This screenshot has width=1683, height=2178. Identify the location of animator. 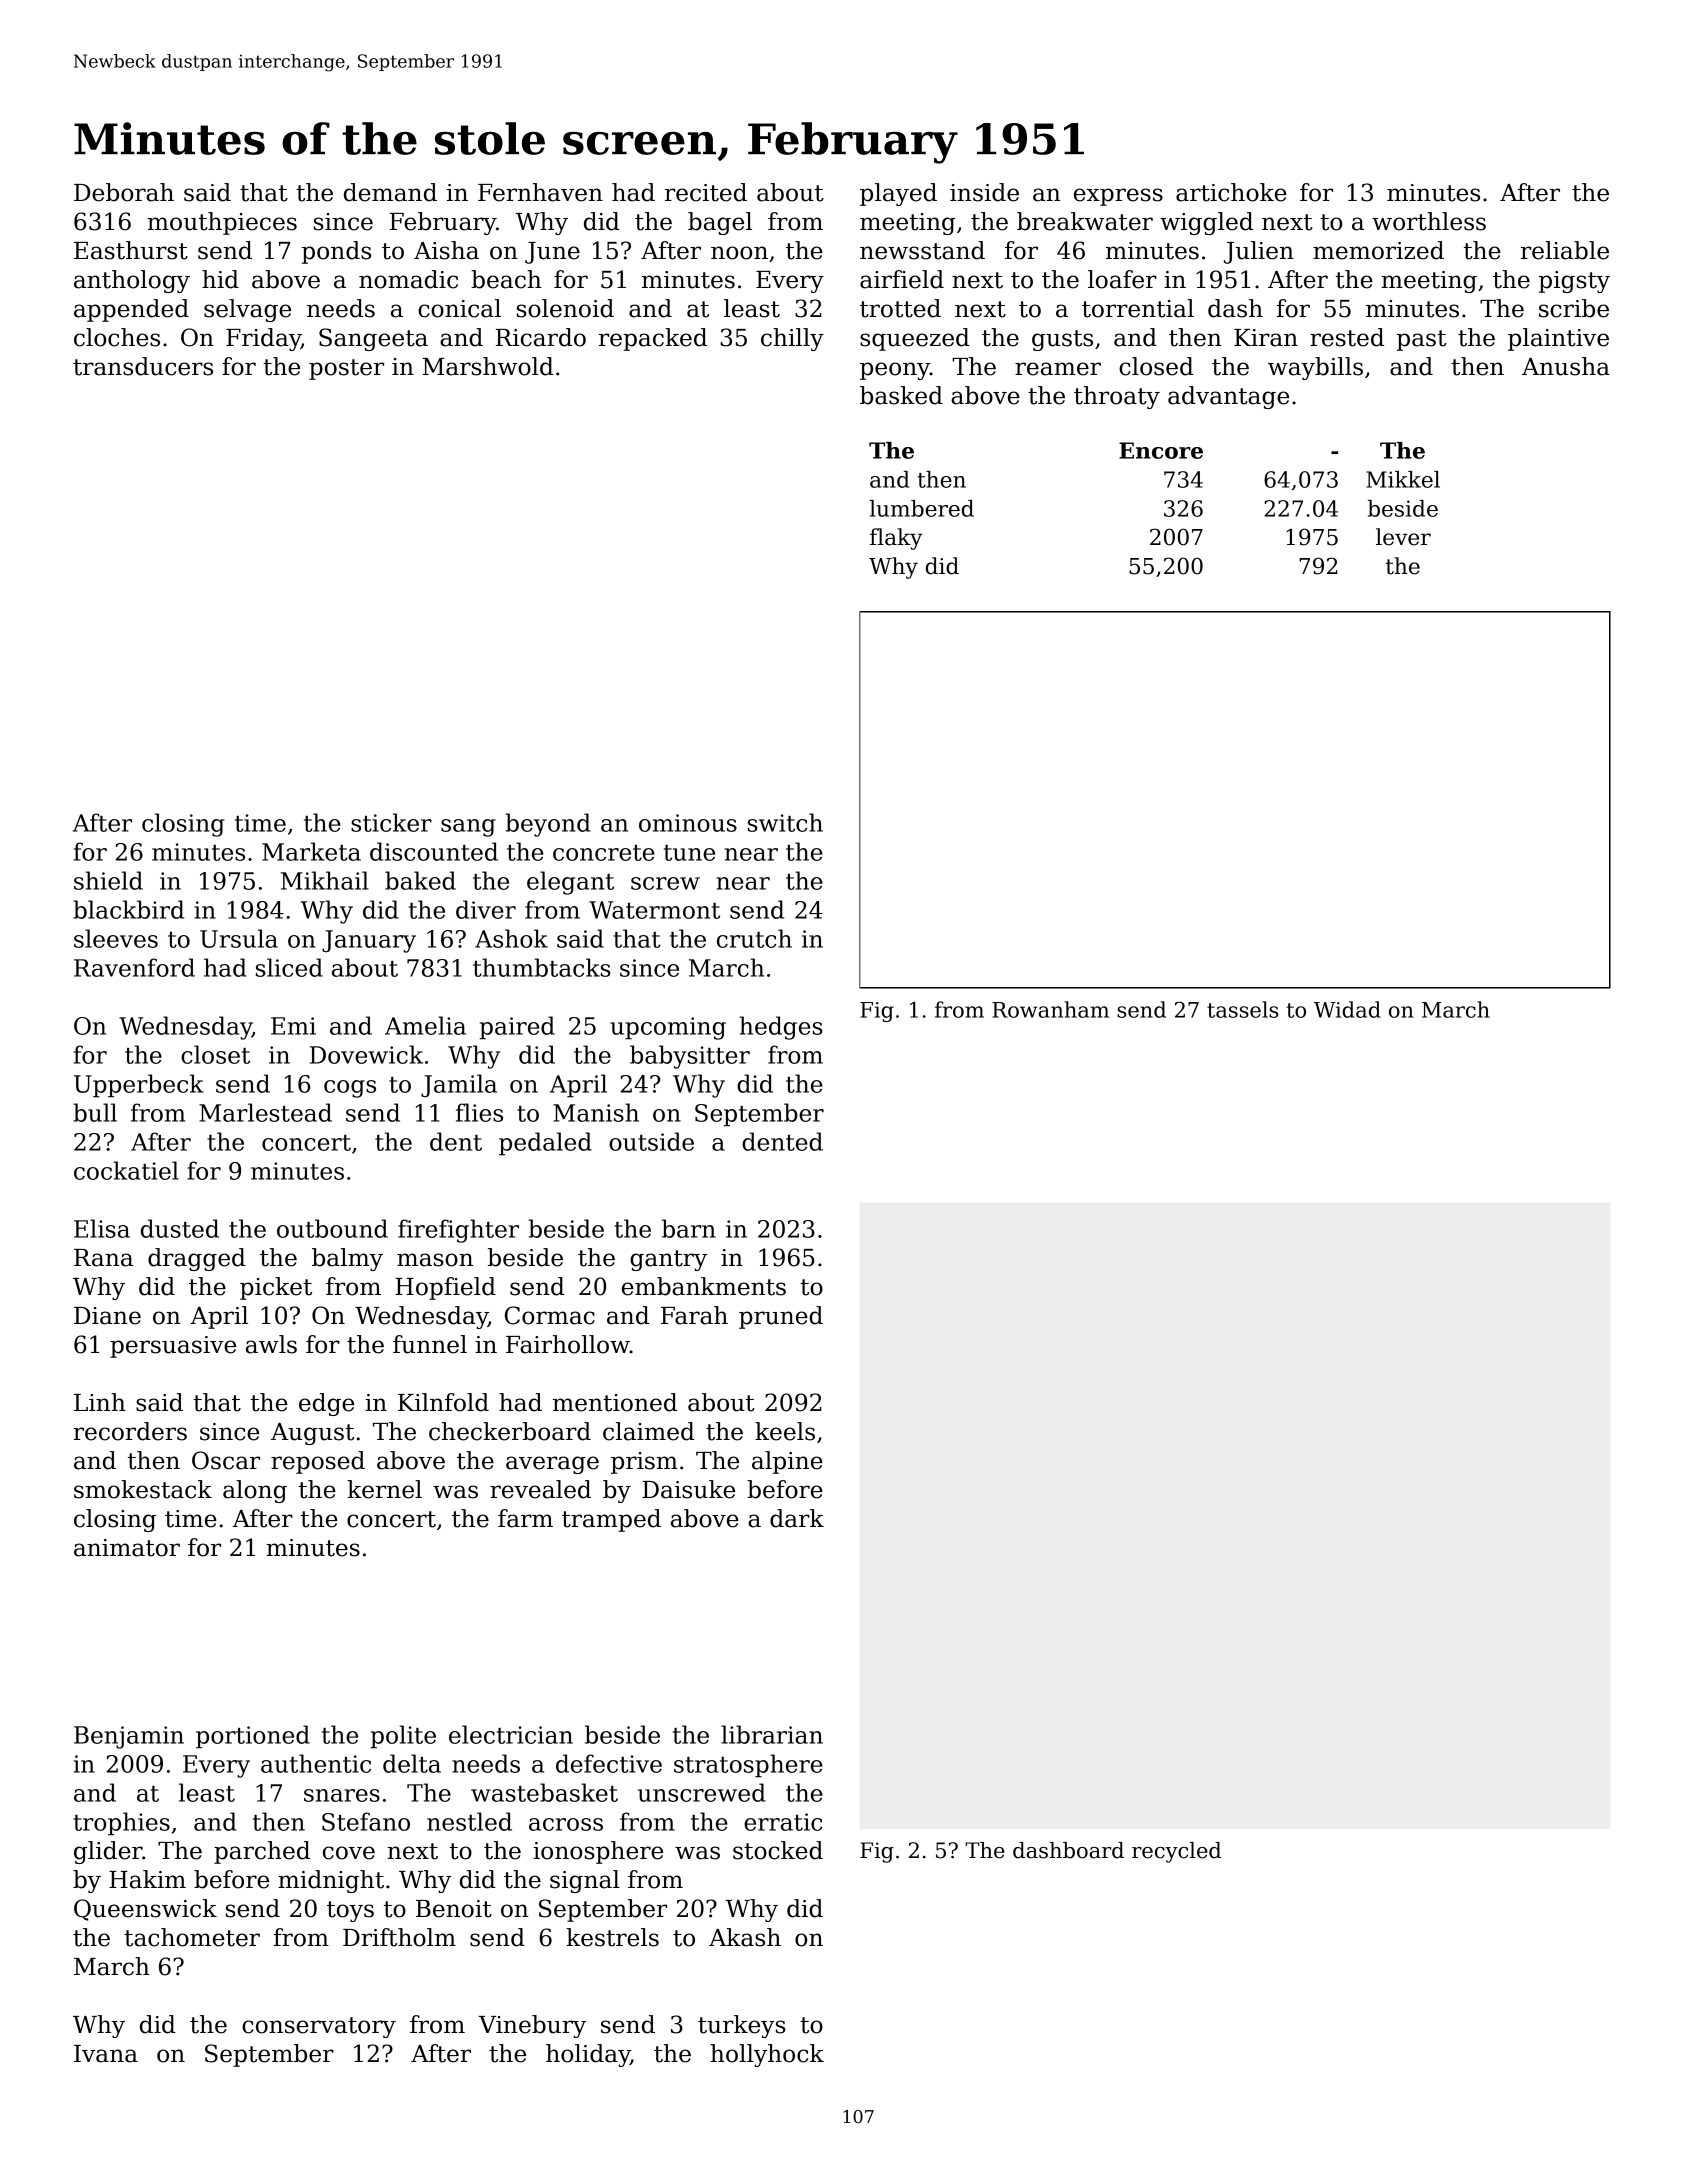
(127, 1548).
